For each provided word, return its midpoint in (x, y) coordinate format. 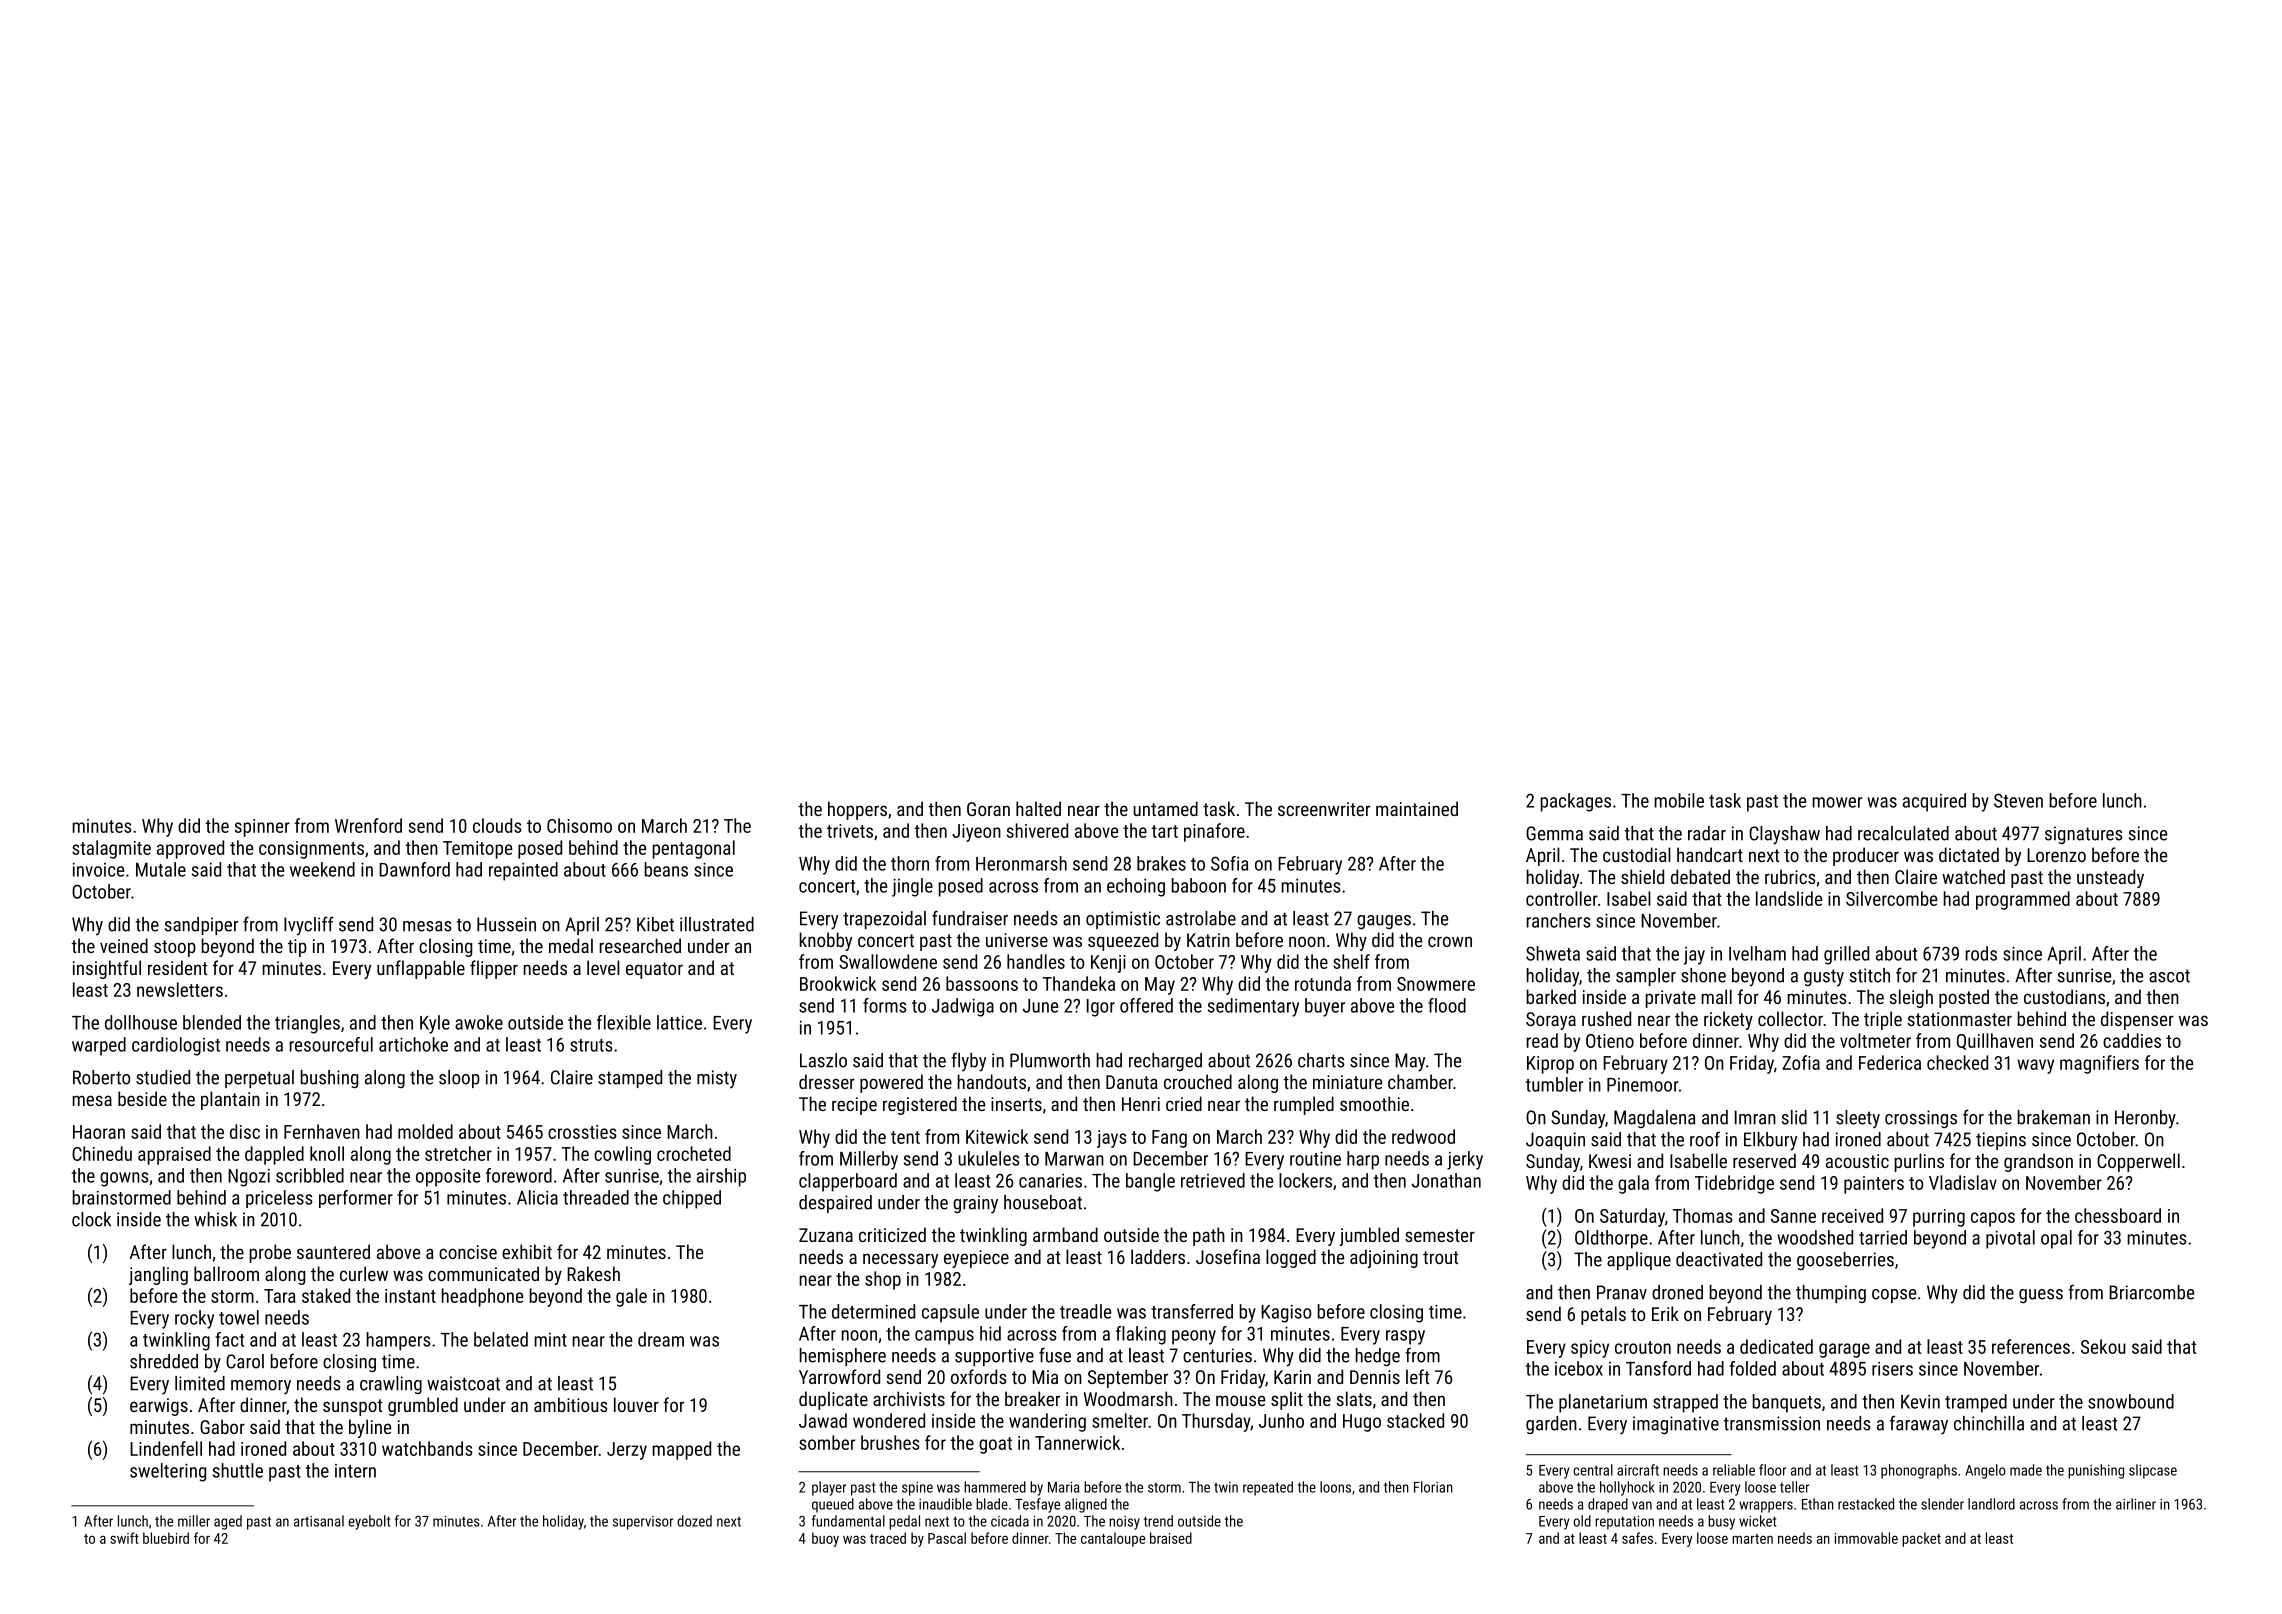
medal (571, 945)
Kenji (1108, 964)
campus (944, 1337)
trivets (850, 831)
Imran (1755, 1117)
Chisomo (579, 825)
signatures (2084, 835)
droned (1677, 1292)
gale (631, 1297)
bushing (329, 1079)
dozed (694, 1521)
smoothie (1374, 1103)
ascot (2169, 976)
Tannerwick (1077, 1442)
